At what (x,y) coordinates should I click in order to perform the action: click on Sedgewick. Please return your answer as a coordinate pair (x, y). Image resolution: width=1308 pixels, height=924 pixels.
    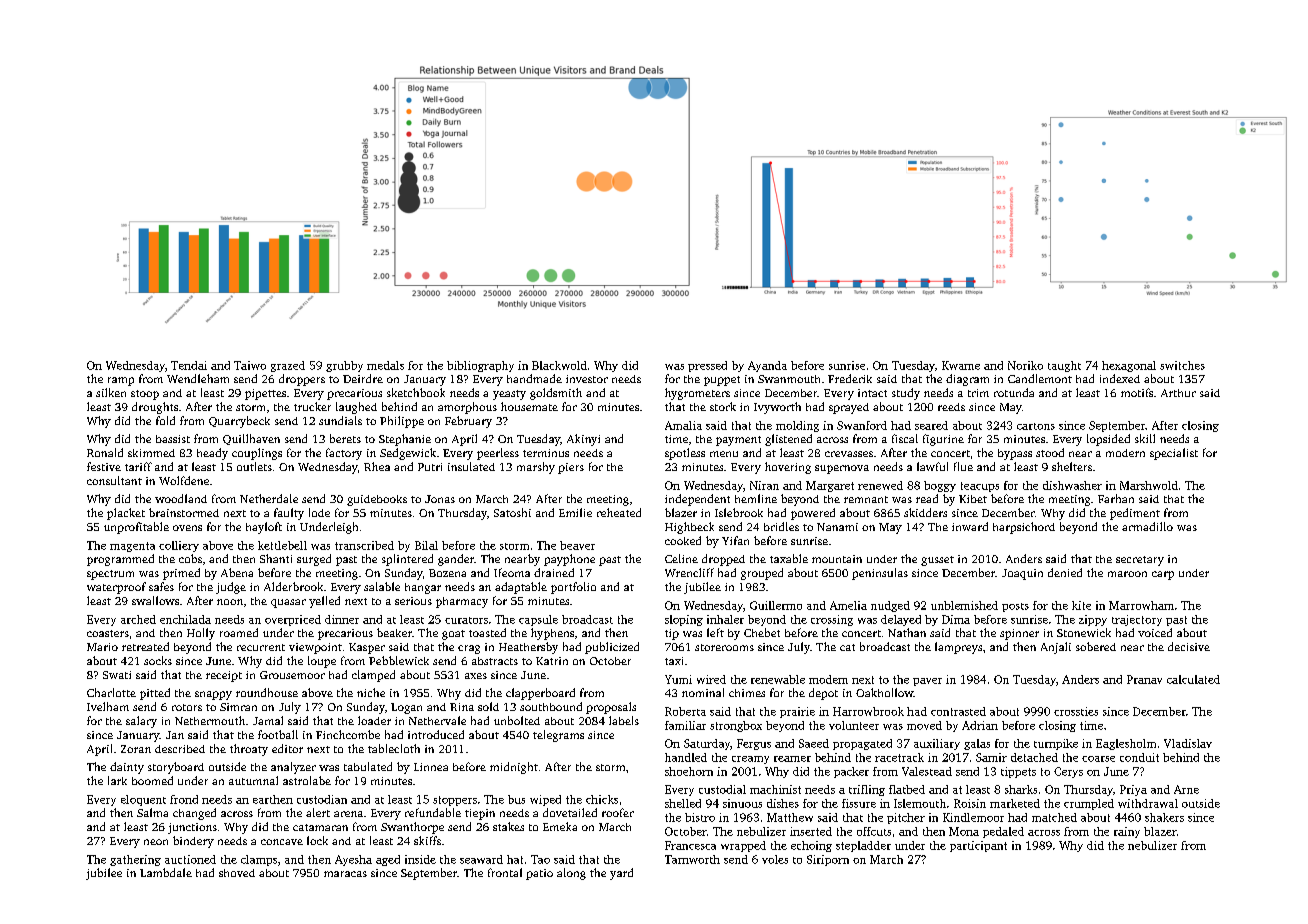
    Looking at the image, I should click on (408, 454).
